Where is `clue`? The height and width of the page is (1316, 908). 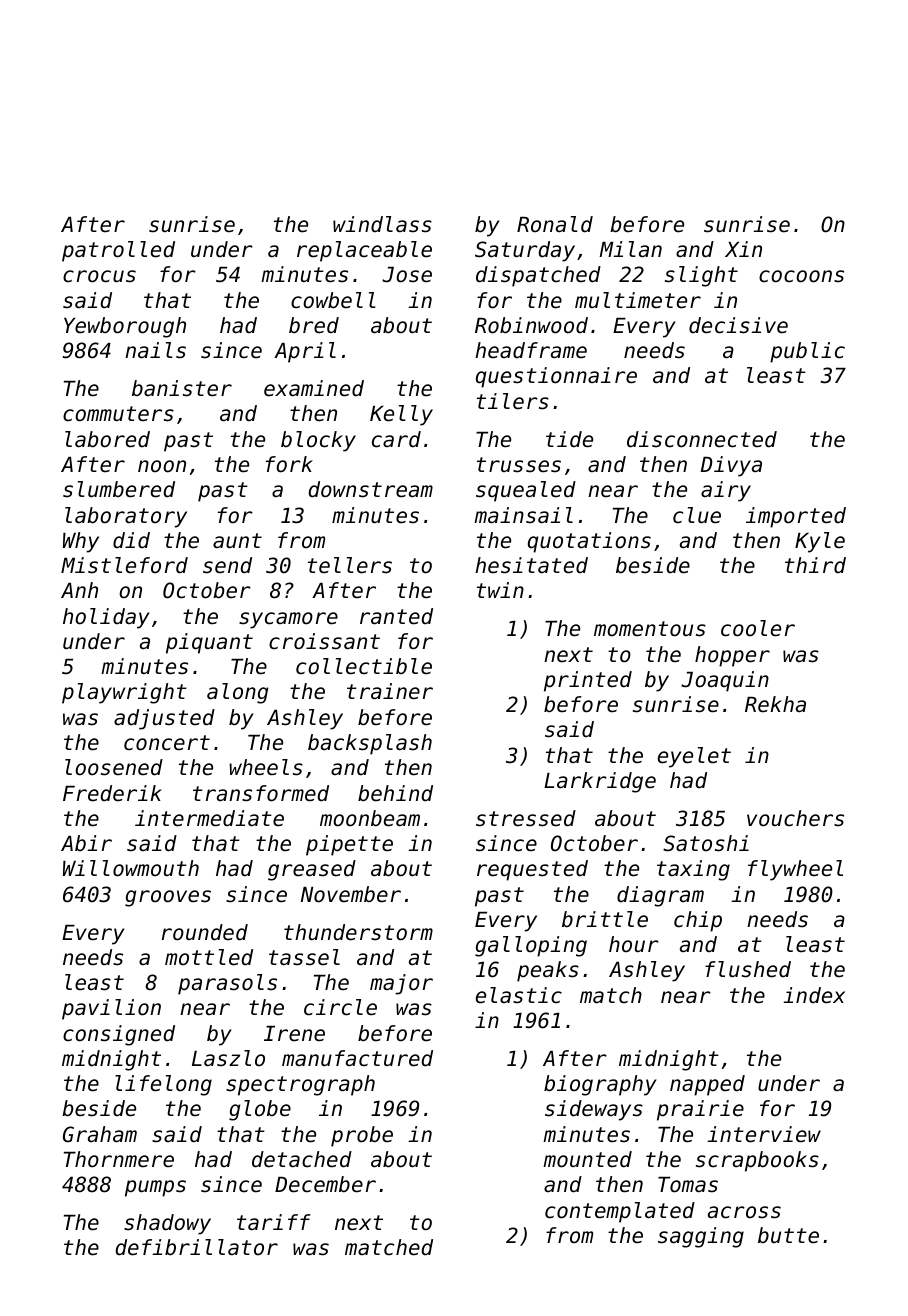 clue is located at coordinates (697, 515).
